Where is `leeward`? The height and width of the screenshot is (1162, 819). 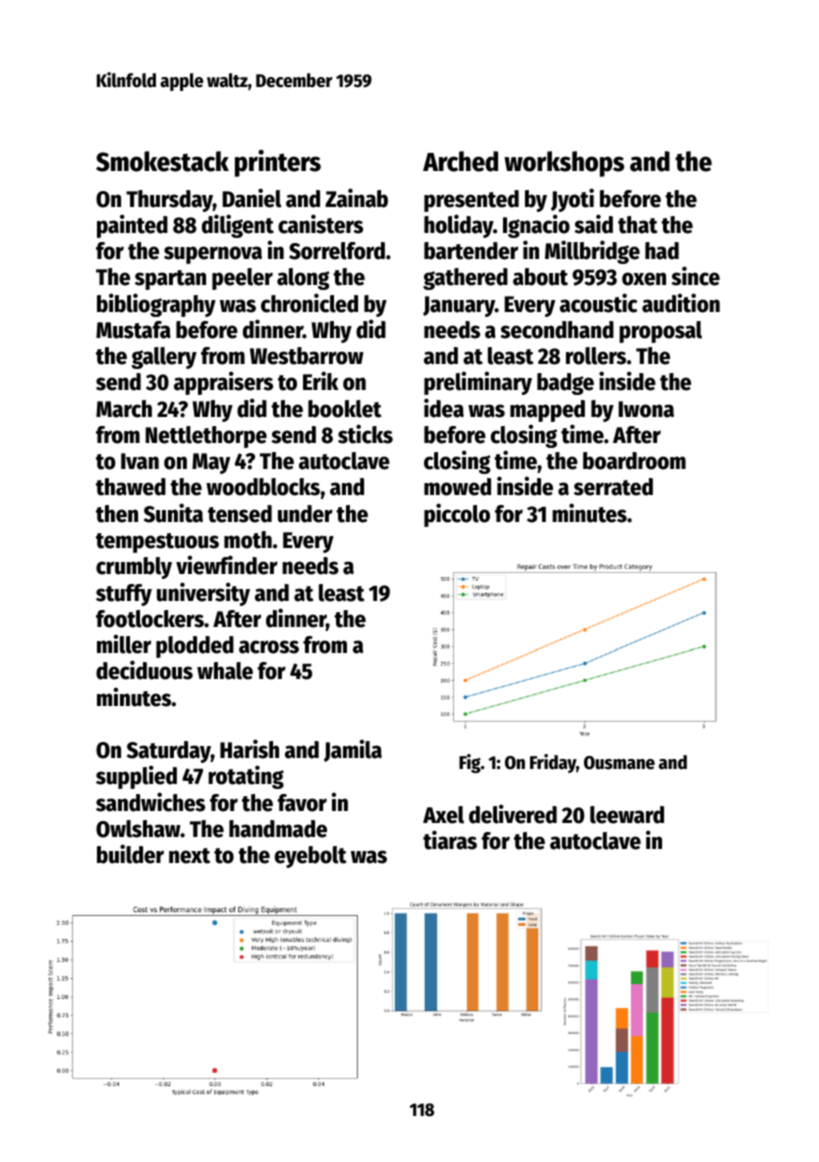 leeward is located at coordinates (627, 815).
